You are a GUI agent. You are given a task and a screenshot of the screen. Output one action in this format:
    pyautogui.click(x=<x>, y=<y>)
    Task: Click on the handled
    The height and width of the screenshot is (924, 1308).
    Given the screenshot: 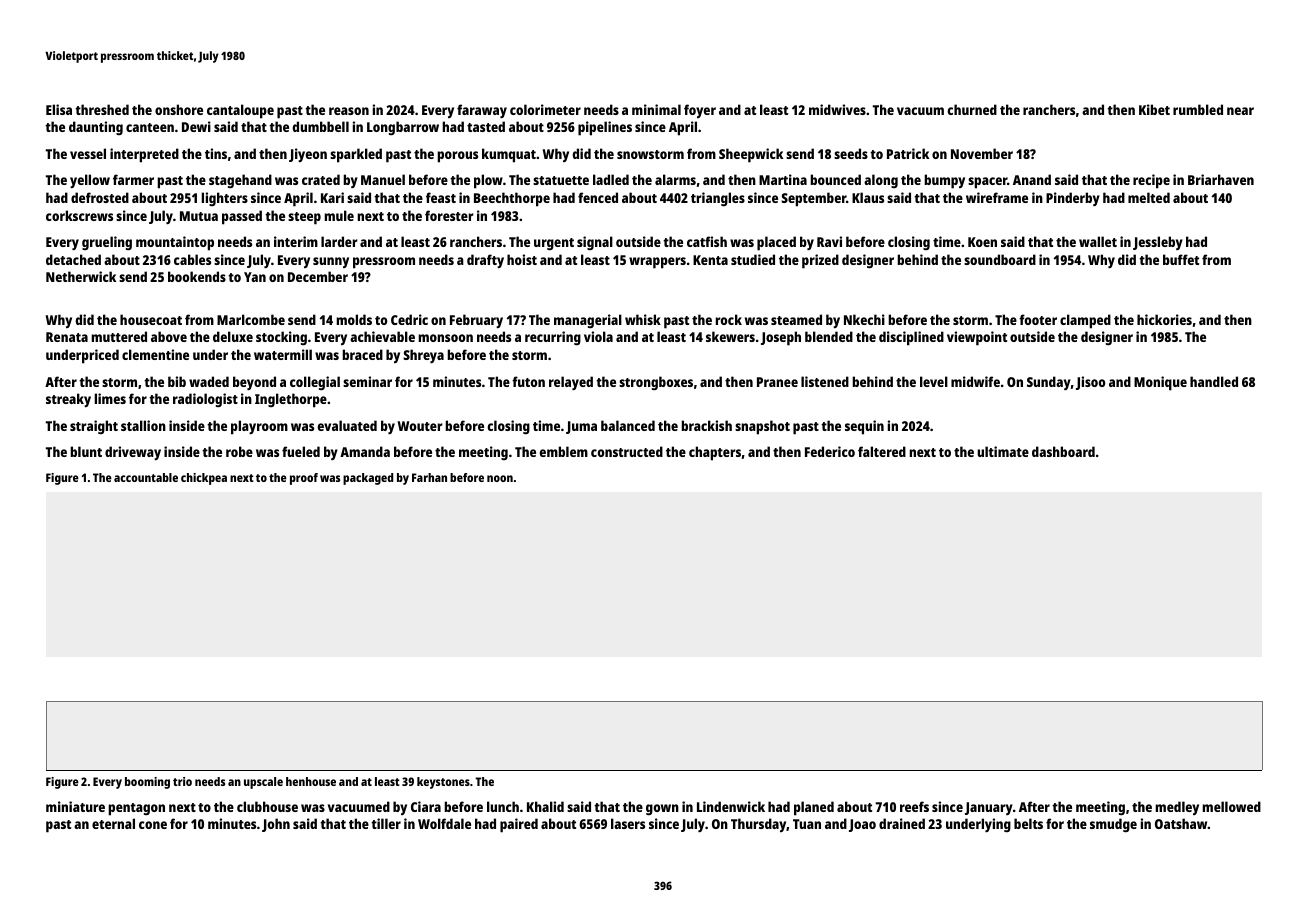 What is the action you would take?
    pyautogui.click(x=1214, y=381)
